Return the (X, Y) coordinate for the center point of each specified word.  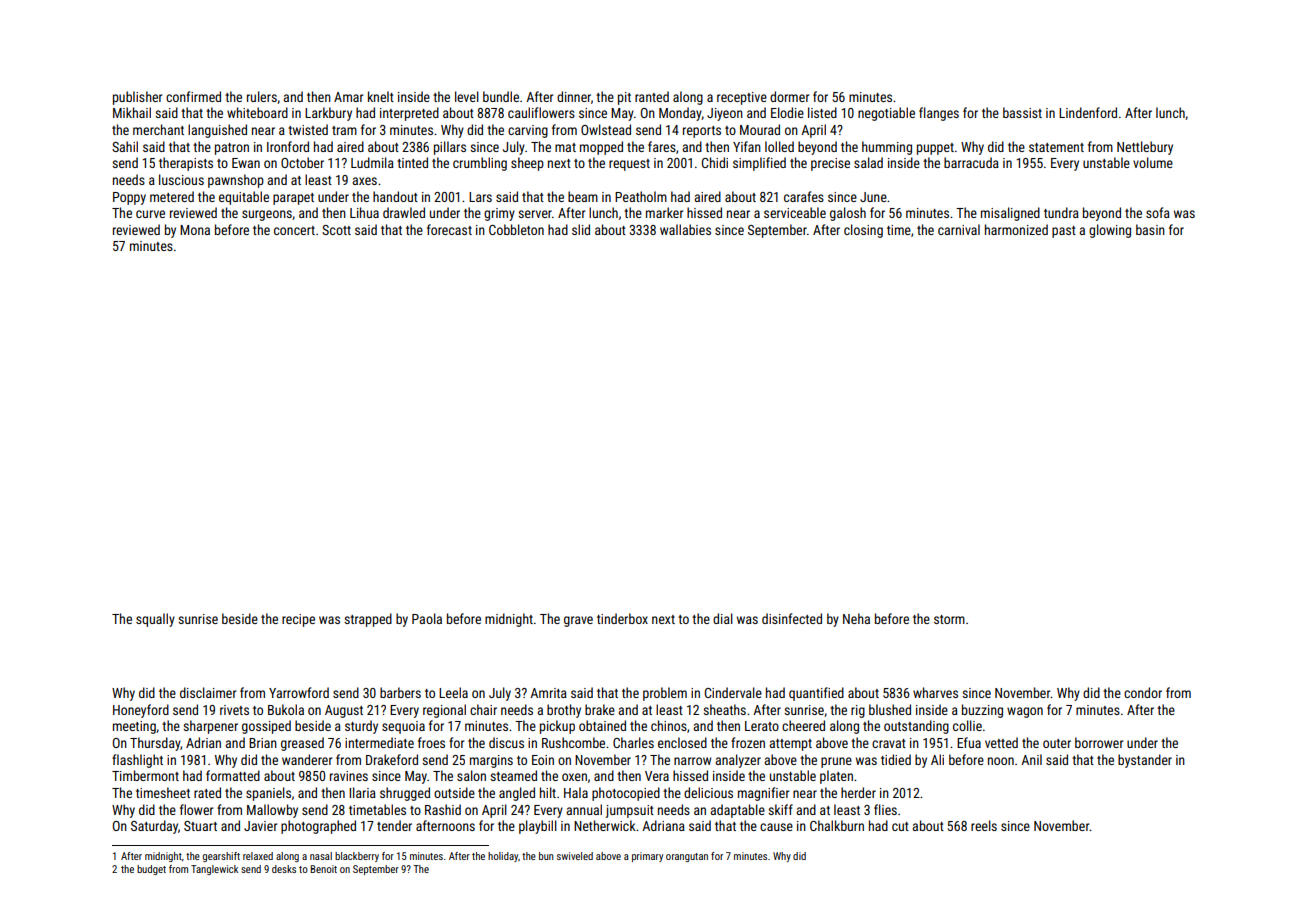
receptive (742, 98)
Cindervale (733, 692)
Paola (427, 618)
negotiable (886, 114)
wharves (935, 692)
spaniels (268, 794)
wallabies (685, 229)
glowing (1110, 231)
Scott (336, 230)
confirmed (193, 96)
